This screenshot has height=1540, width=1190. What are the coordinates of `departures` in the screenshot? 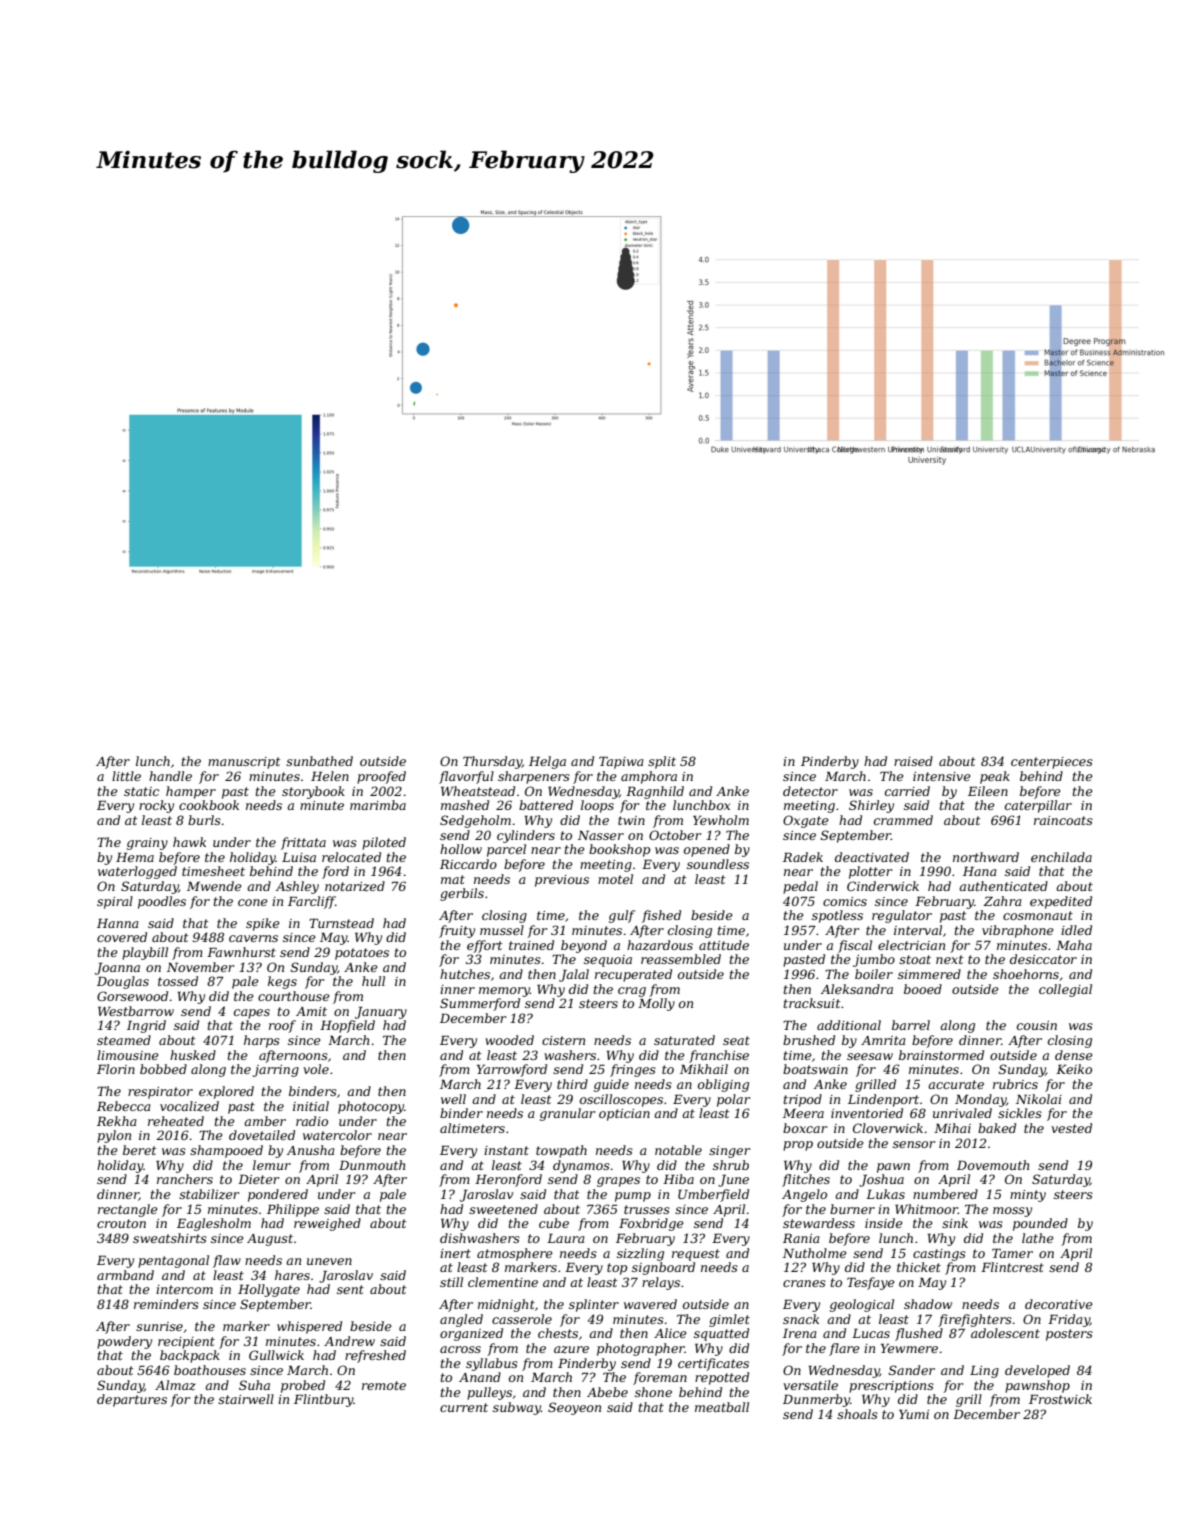 It's located at (132, 1400).
